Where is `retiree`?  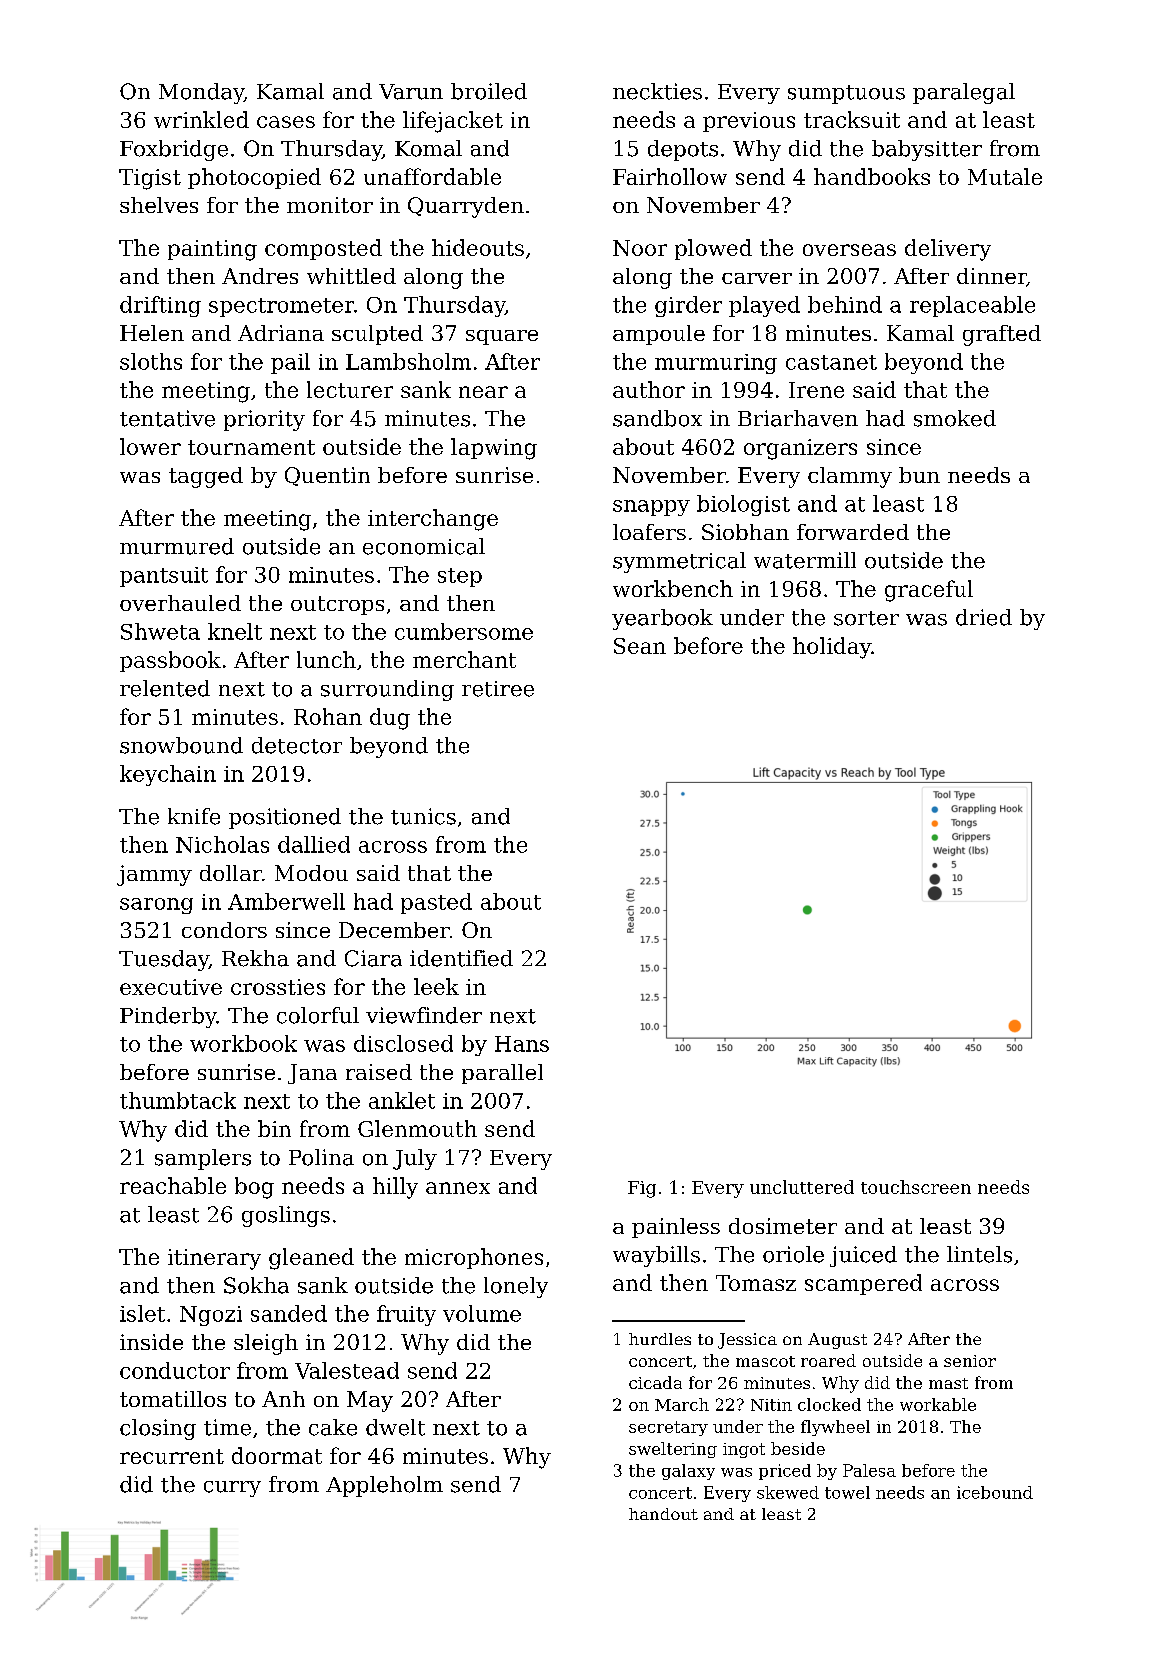 retiree is located at coordinates (498, 689).
